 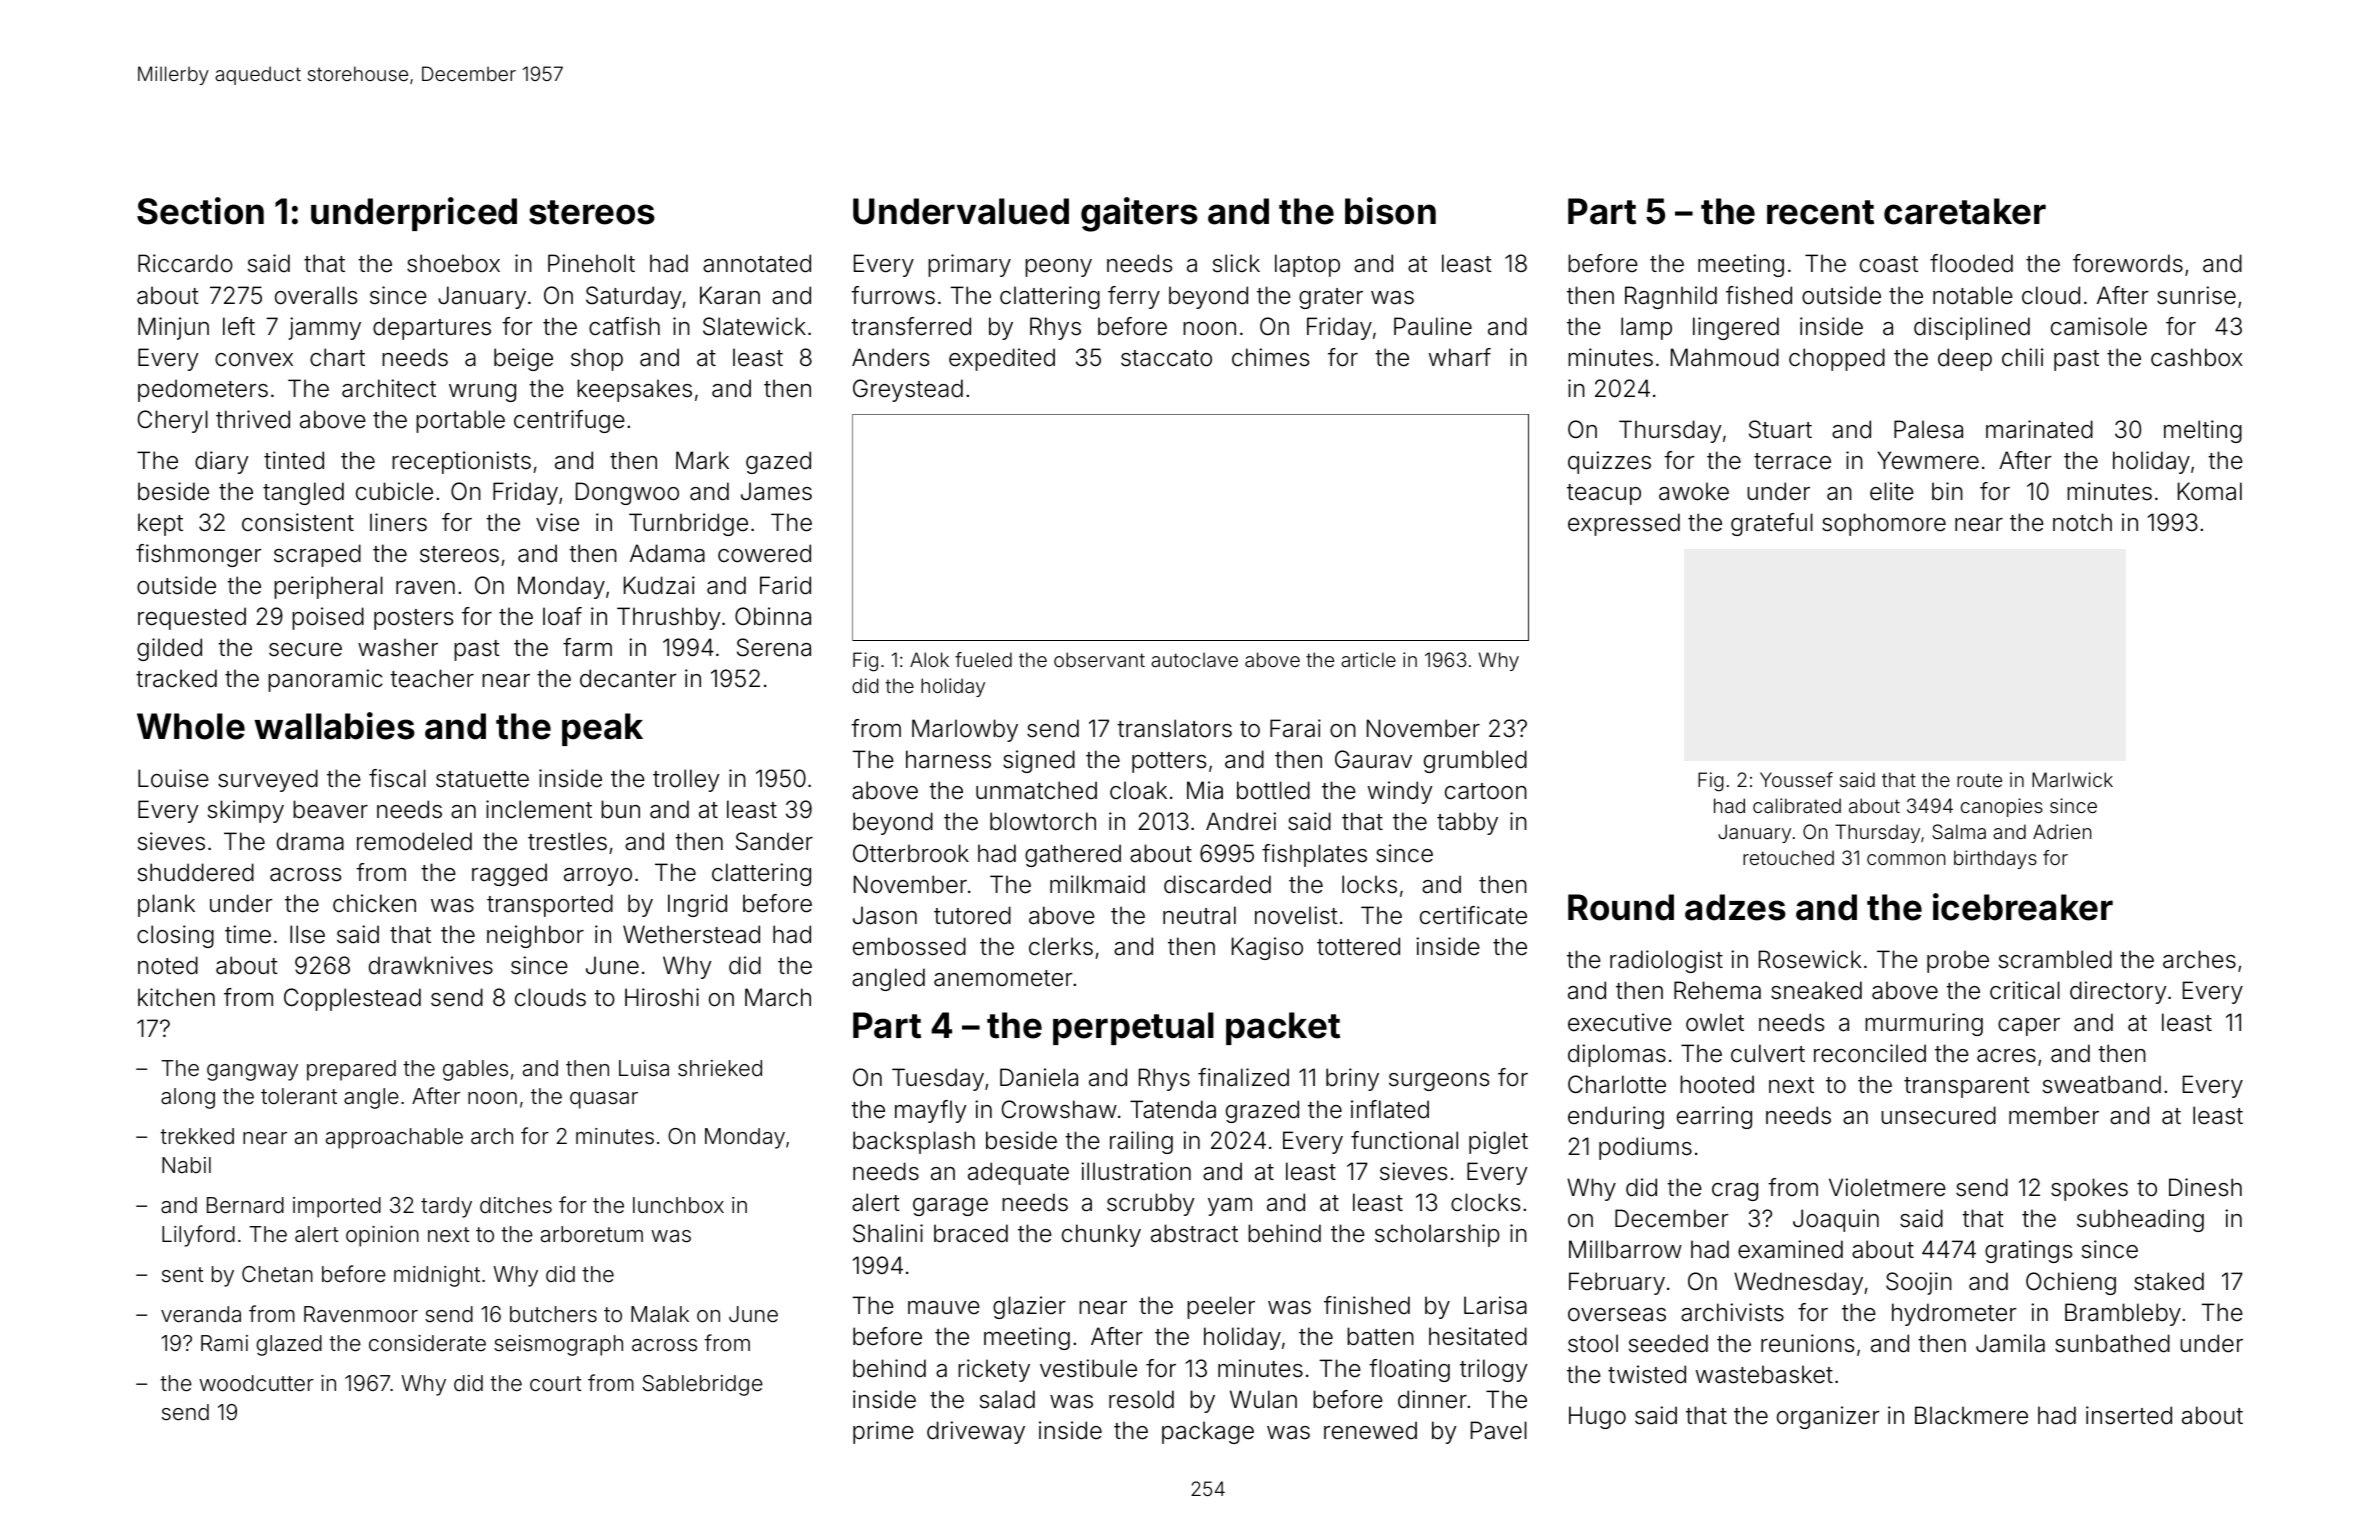 What do you see at coordinates (1194, 659) in the screenshot?
I see `autoclave` at bounding box center [1194, 659].
